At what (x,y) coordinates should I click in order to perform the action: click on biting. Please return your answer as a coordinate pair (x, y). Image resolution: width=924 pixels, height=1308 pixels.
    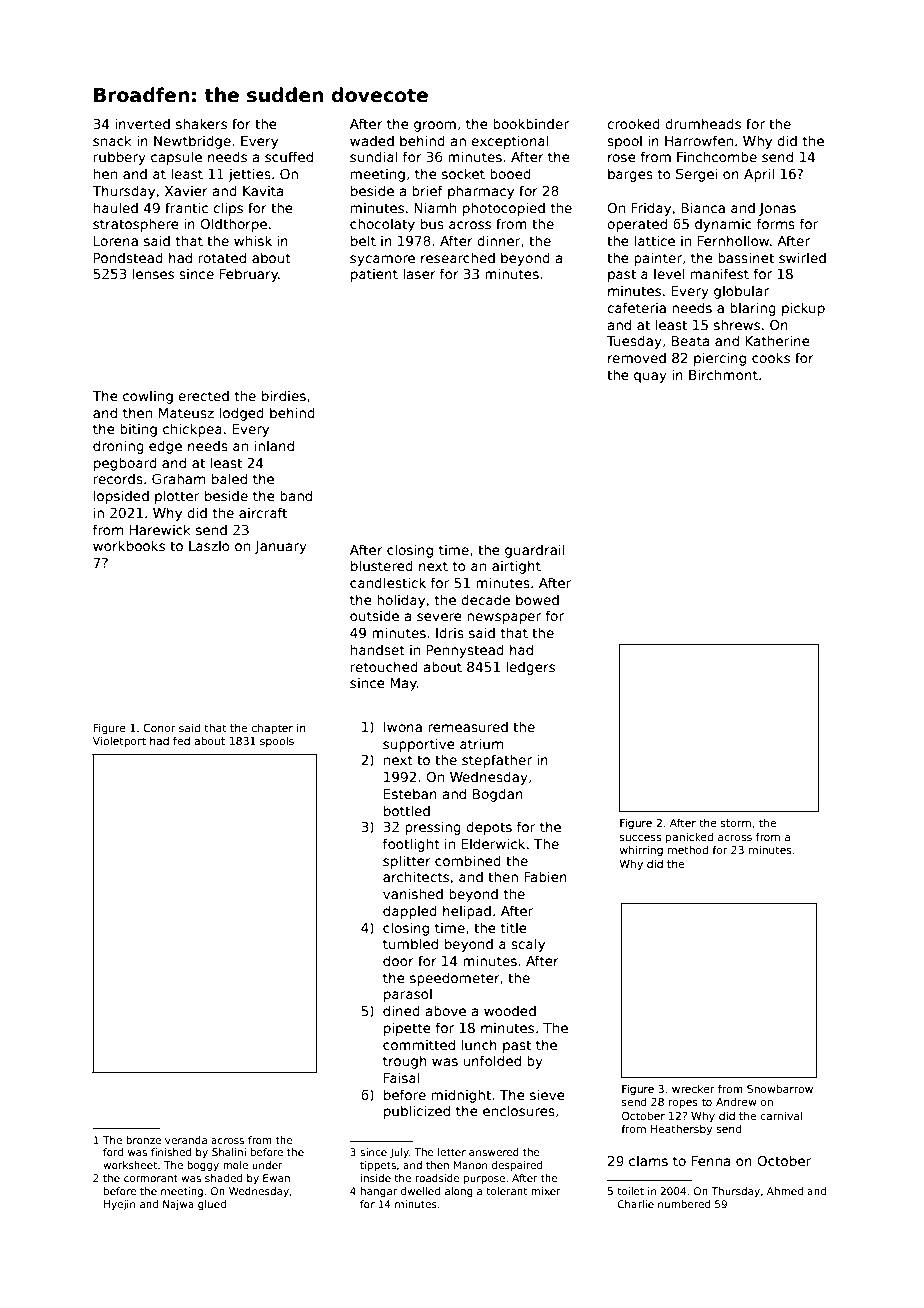
    Looking at the image, I should click on (138, 430).
